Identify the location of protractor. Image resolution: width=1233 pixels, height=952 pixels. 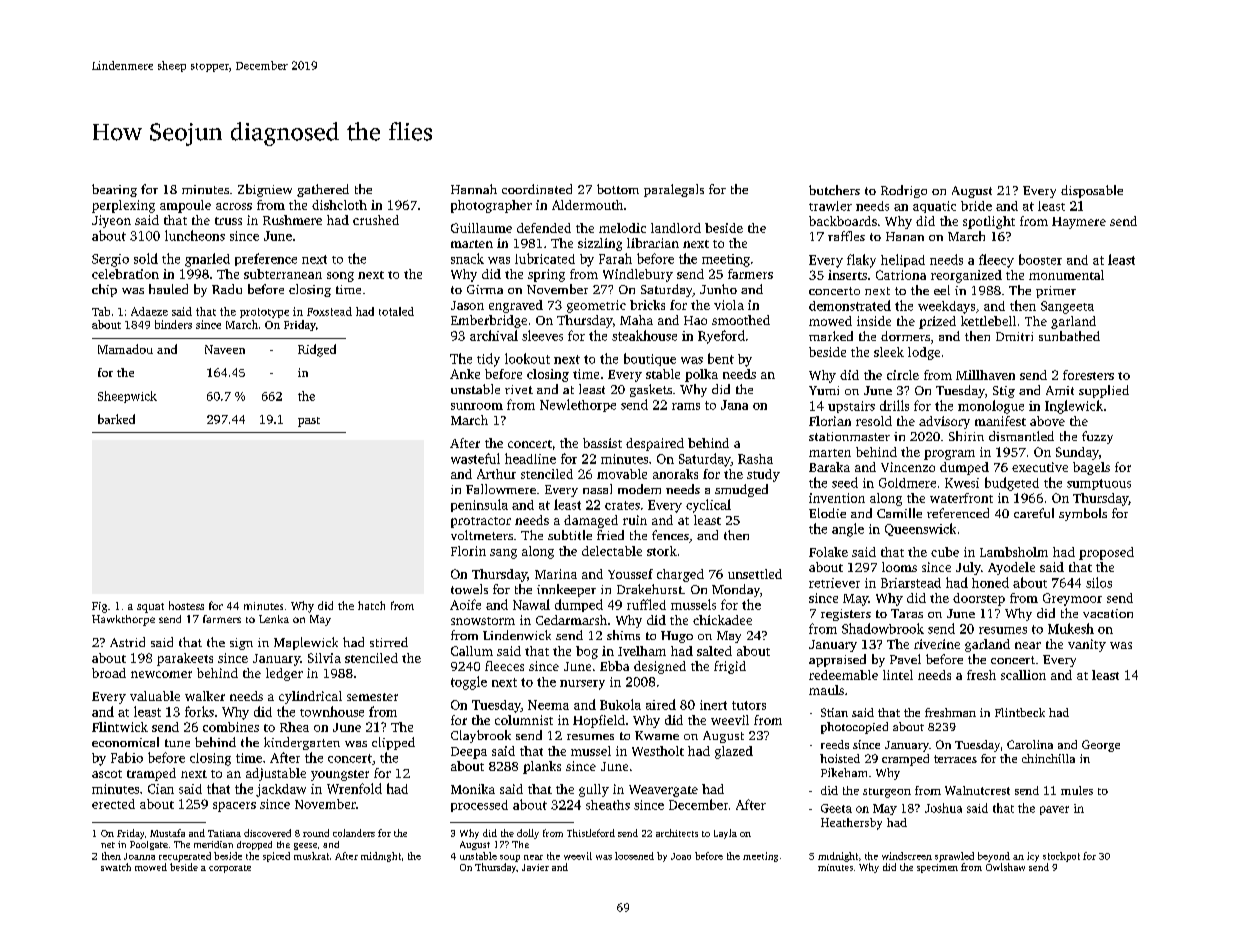
(481, 522).
